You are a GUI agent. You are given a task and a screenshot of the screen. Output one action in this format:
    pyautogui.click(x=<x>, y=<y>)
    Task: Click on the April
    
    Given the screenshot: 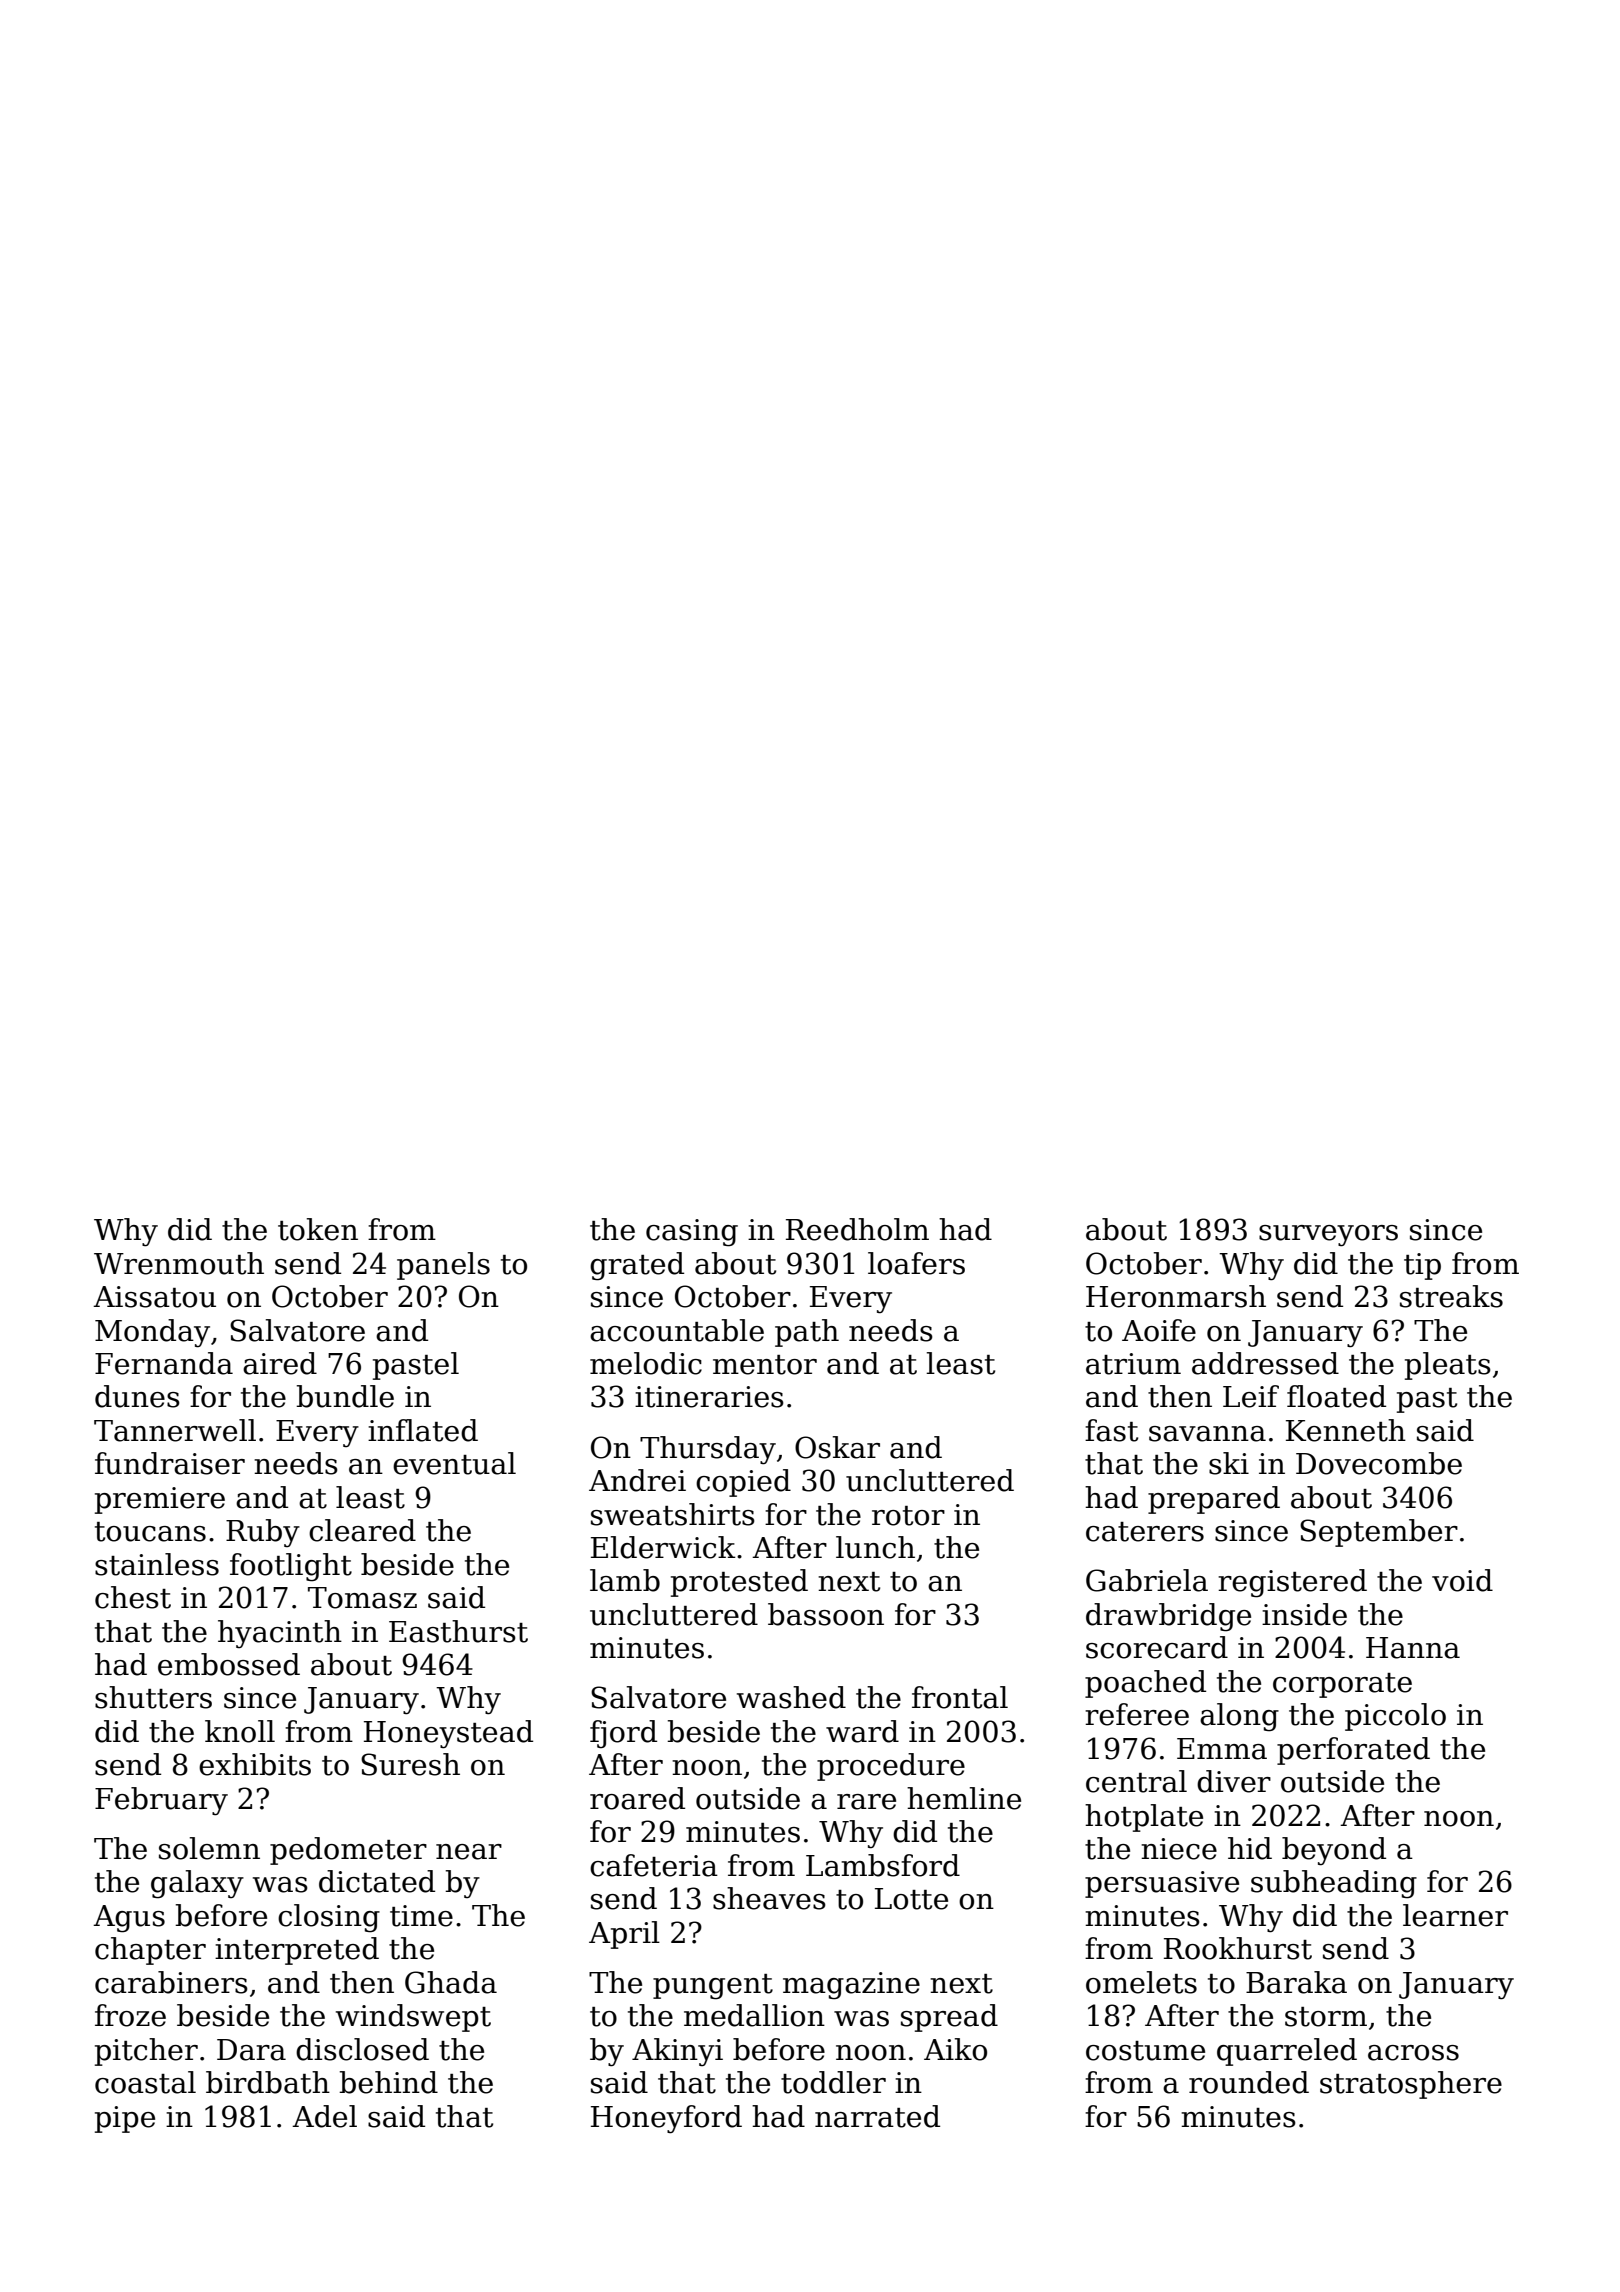 What is the action you would take?
    pyautogui.click(x=624, y=1935)
